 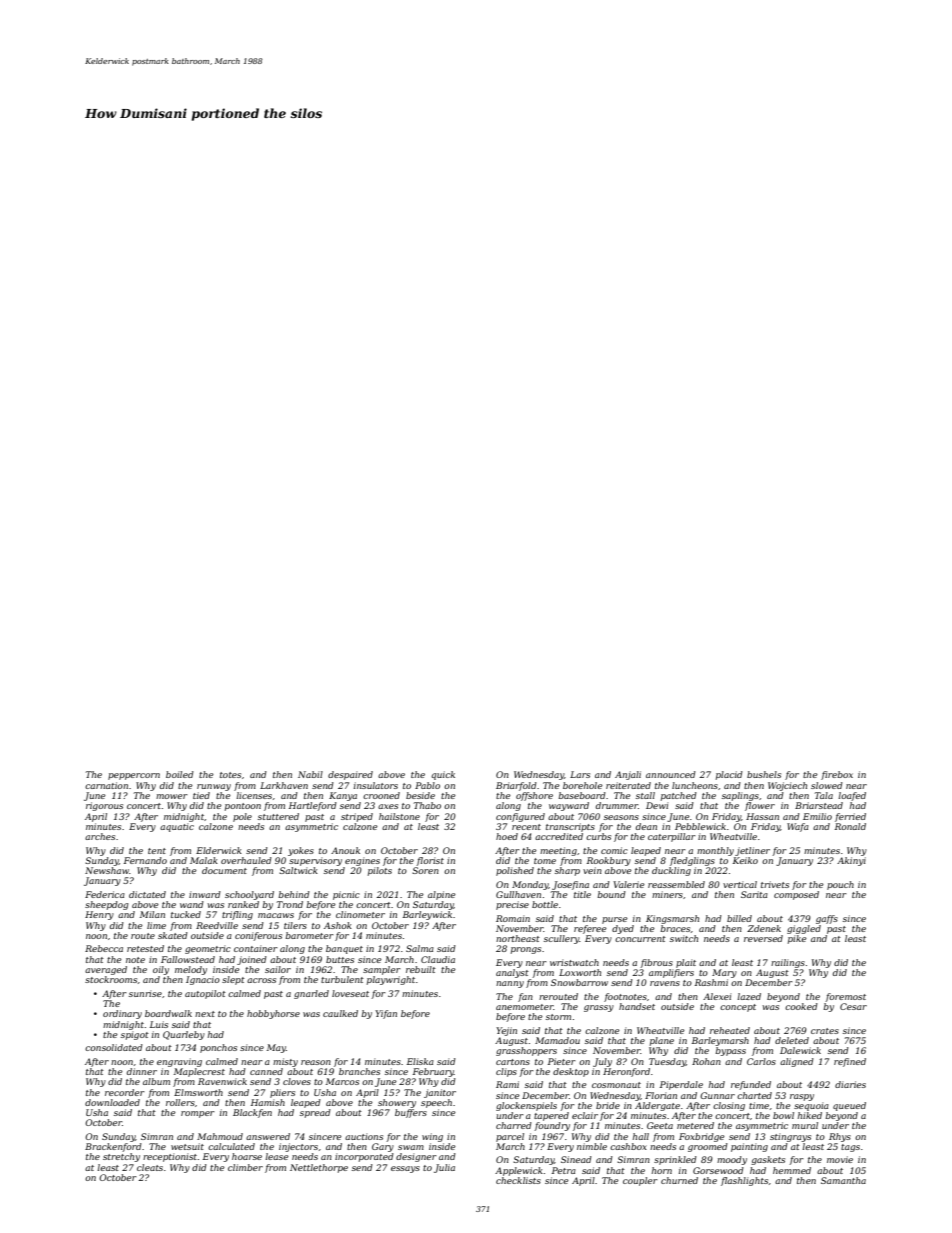 What do you see at coordinates (268, 1136) in the screenshot?
I see `answered` at bounding box center [268, 1136].
